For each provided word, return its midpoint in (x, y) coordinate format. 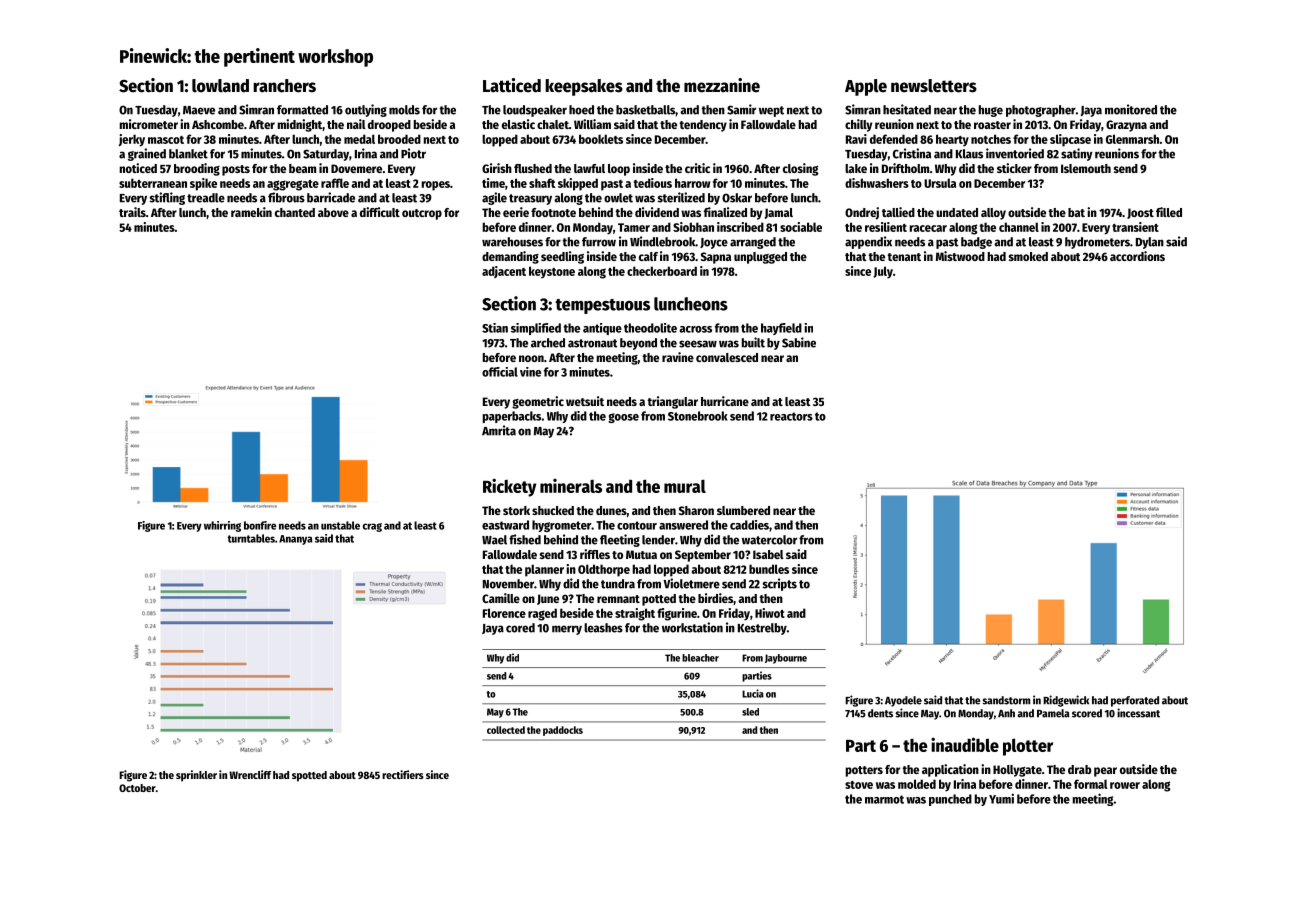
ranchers (284, 86)
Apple (866, 87)
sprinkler (196, 776)
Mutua (641, 554)
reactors (791, 416)
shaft (542, 183)
